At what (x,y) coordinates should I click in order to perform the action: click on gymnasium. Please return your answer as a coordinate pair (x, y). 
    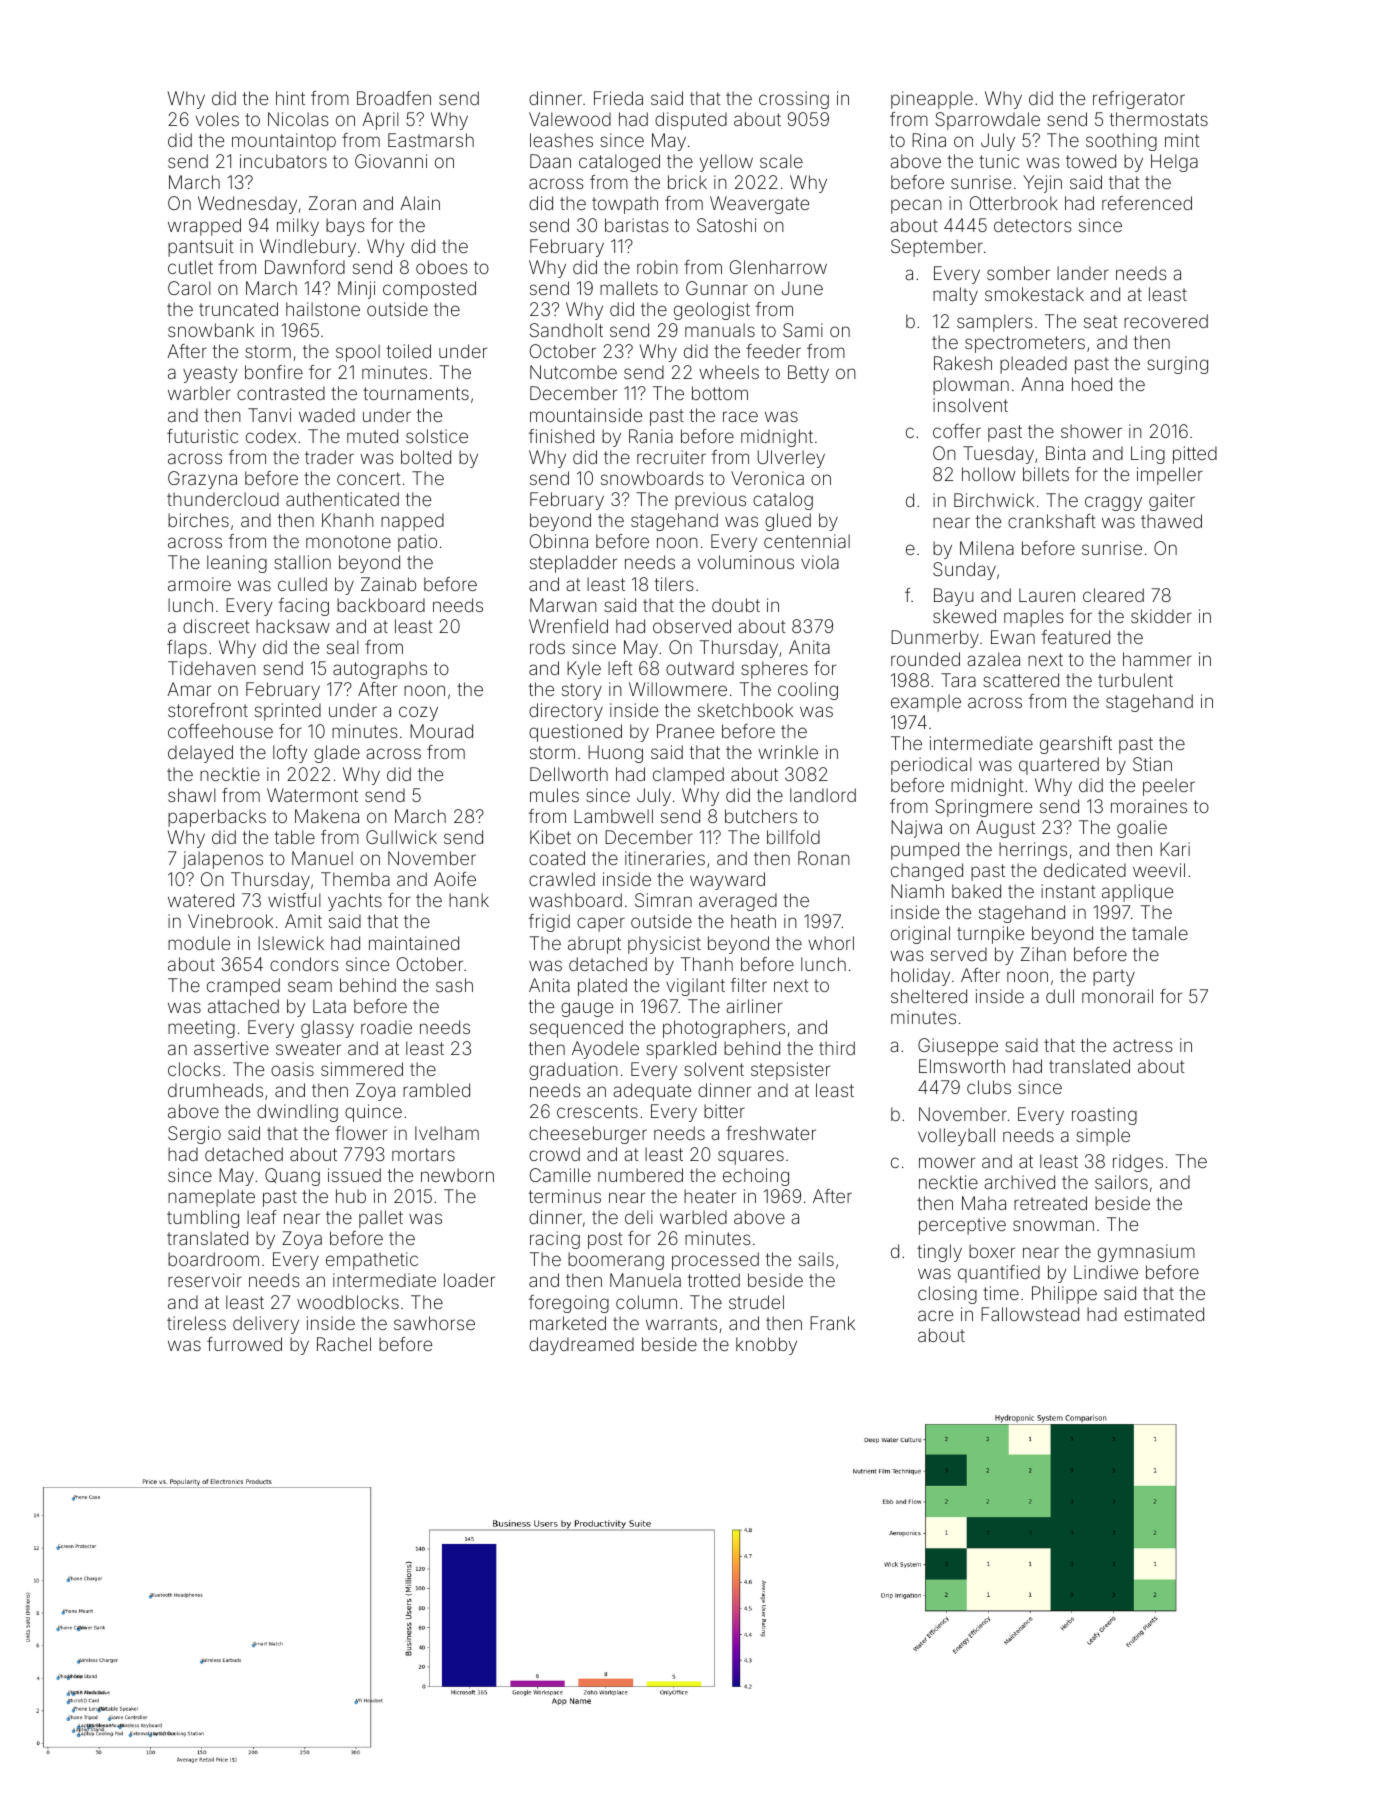
    Looking at the image, I should click on (1146, 1253).
